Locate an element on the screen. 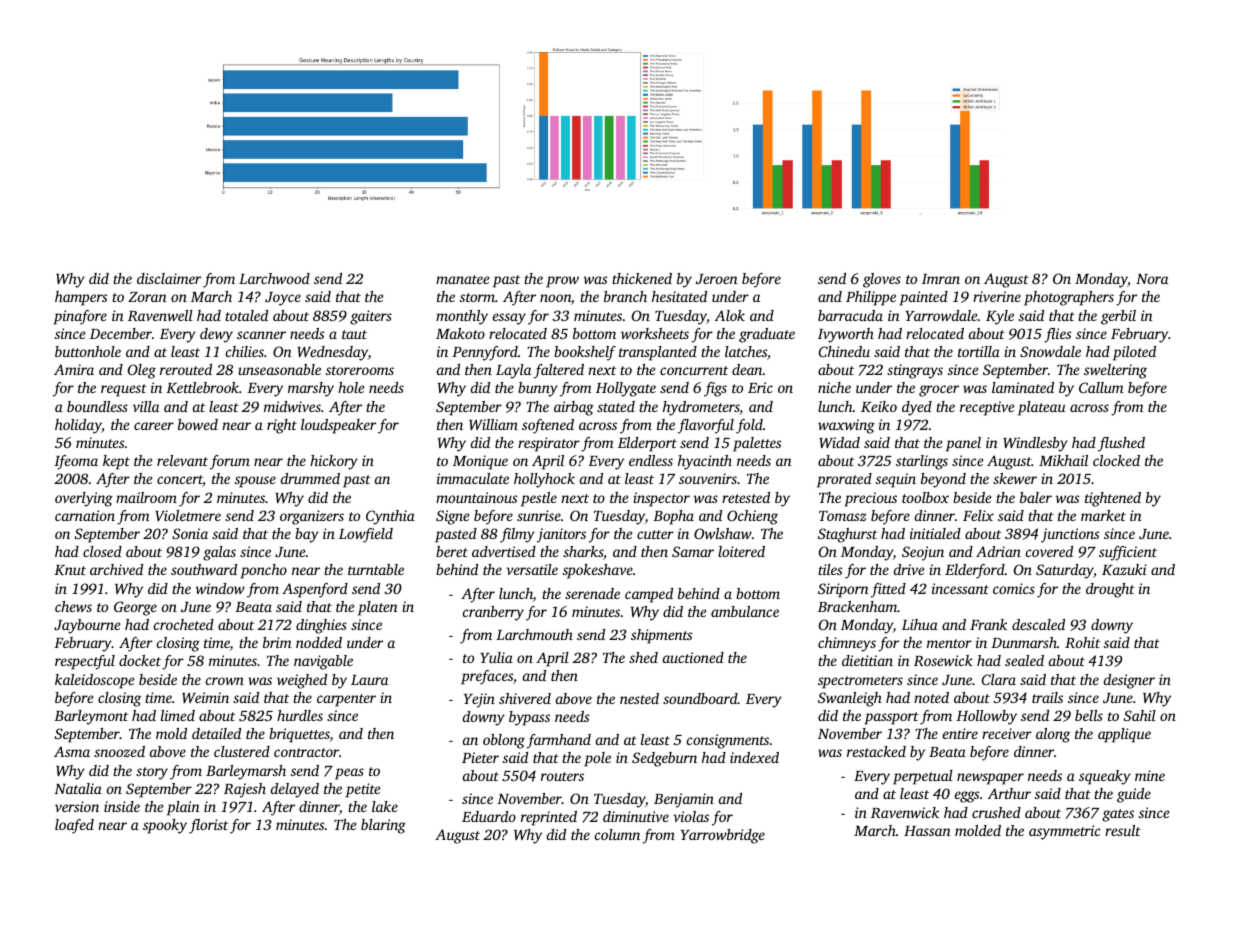  nested is located at coordinates (639, 698).
